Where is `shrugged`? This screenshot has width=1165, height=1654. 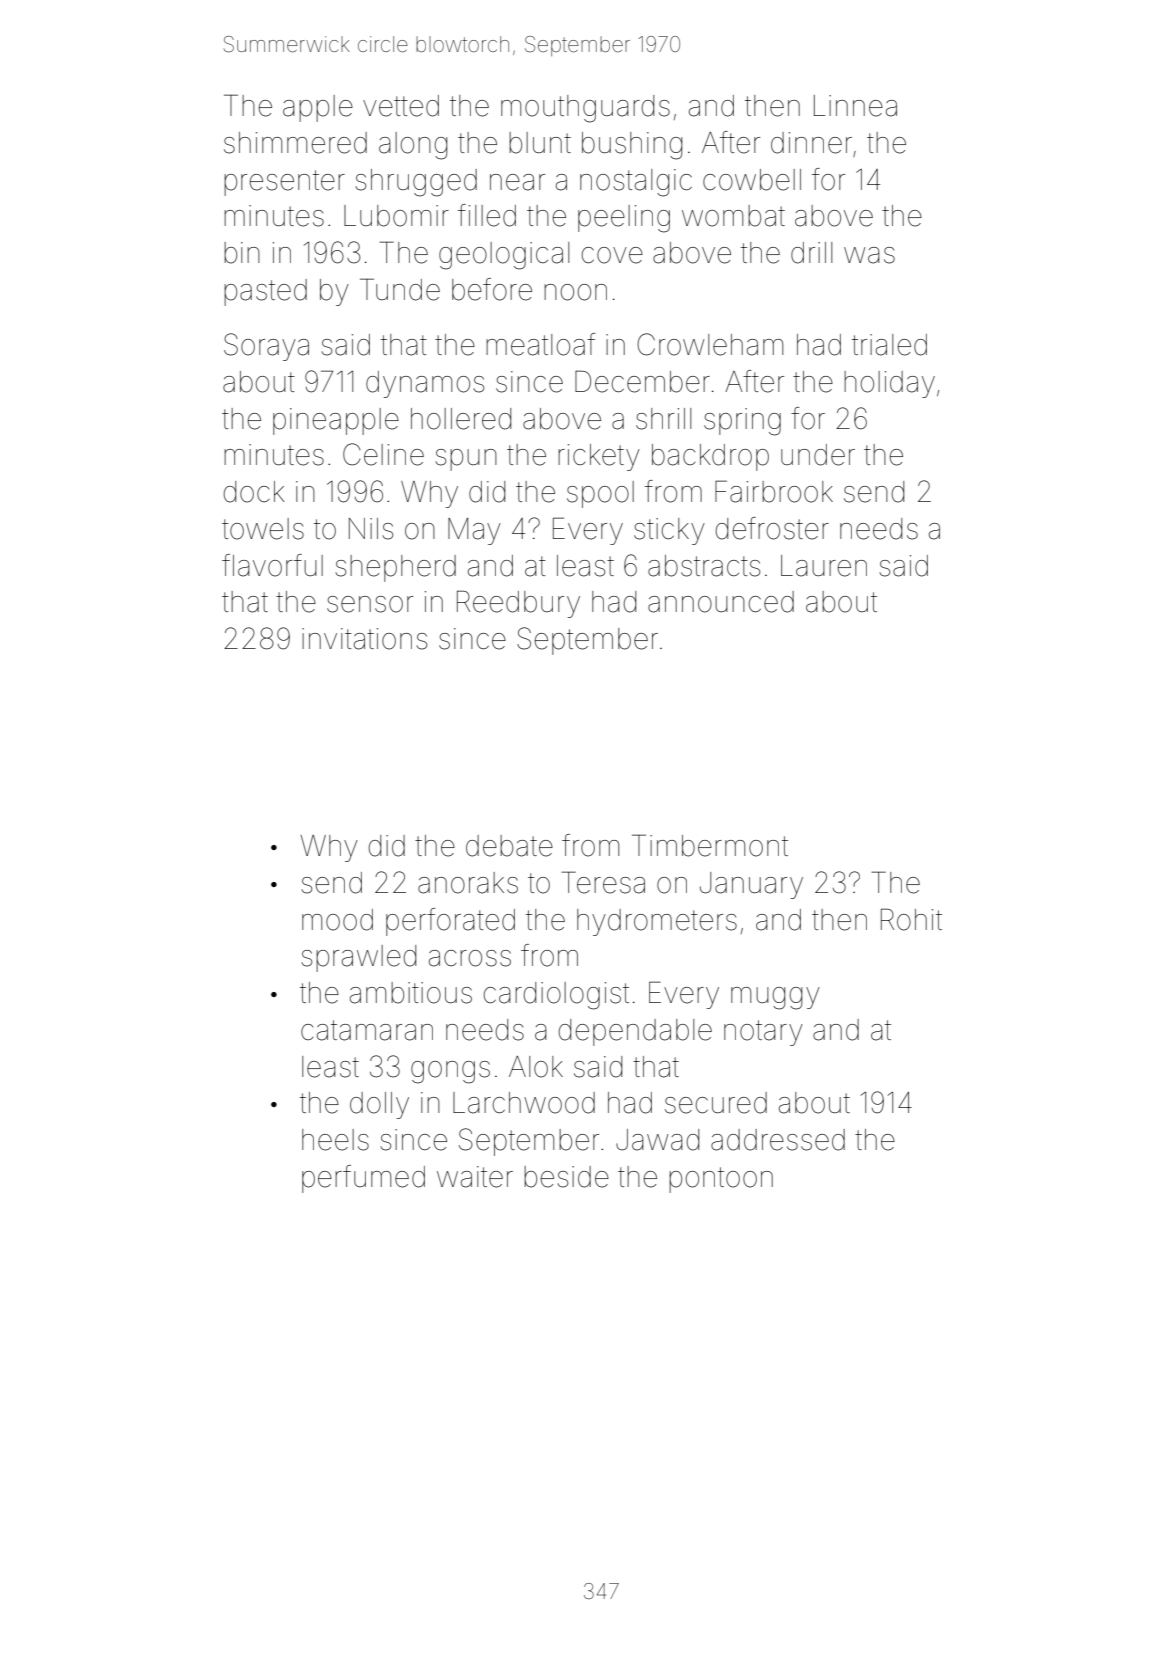 shrugged is located at coordinates (416, 183).
